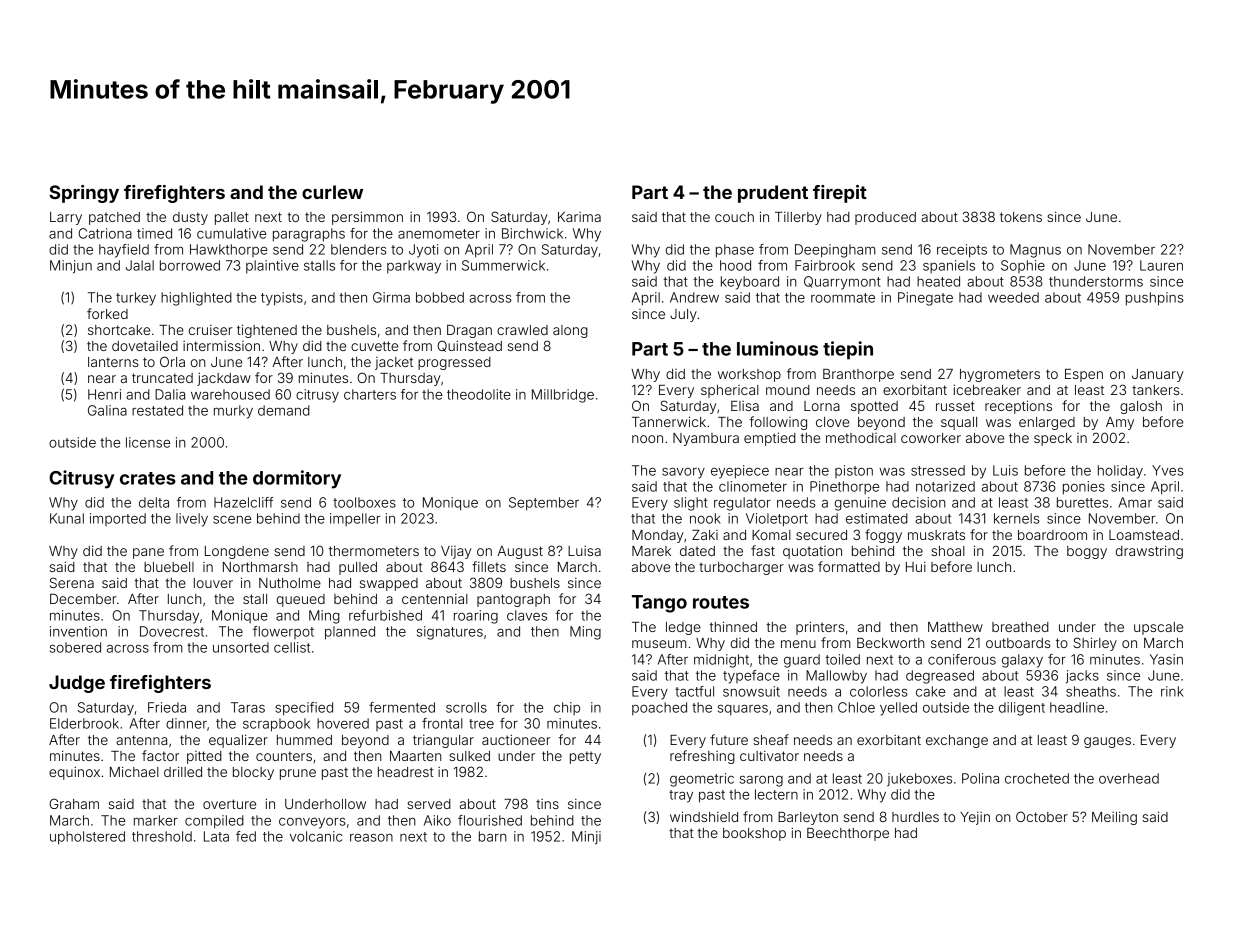 The height and width of the screenshot is (952, 1233). I want to click on icebreaker, so click(987, 389).
